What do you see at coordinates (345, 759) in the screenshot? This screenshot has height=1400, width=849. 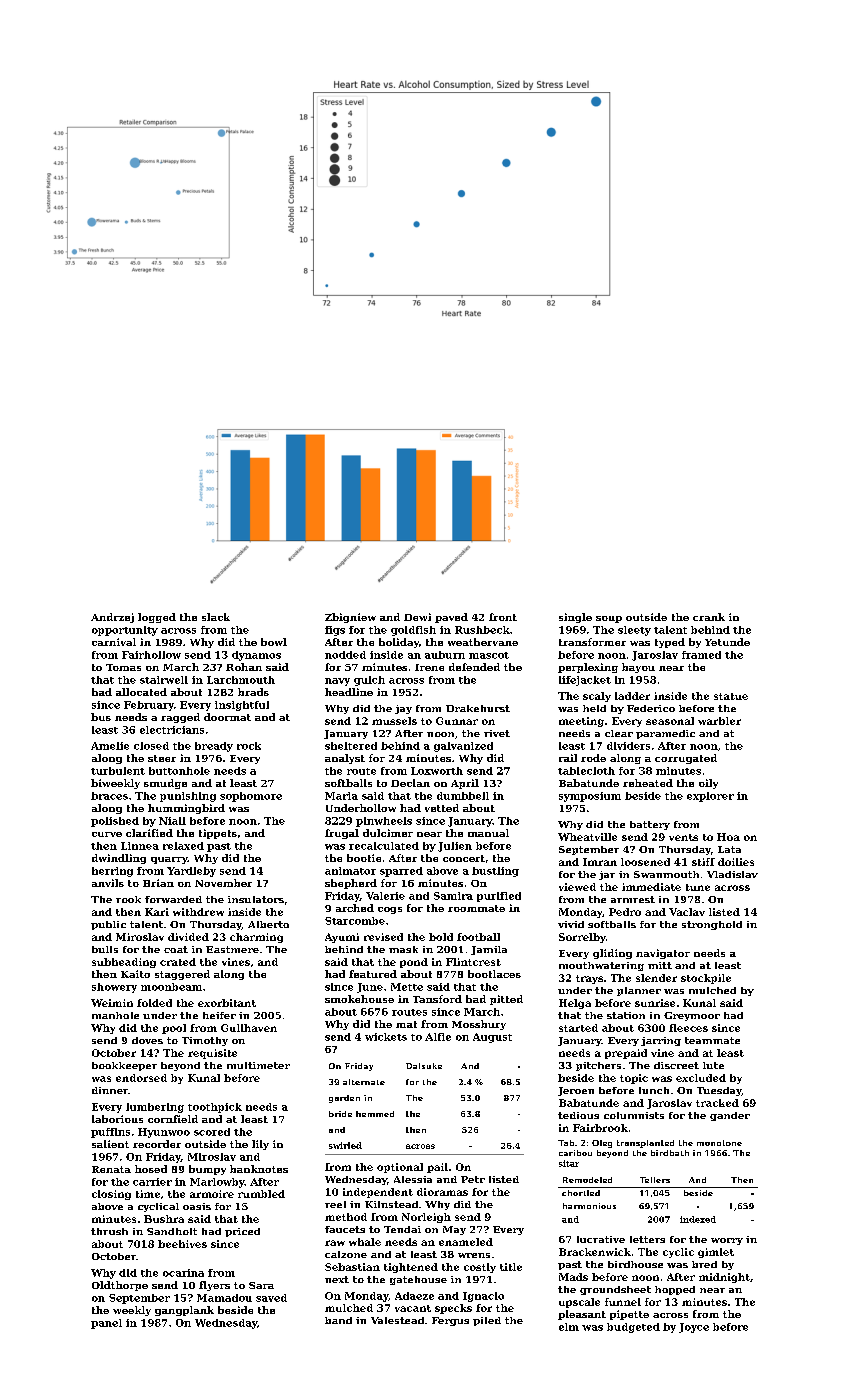 I see `analyst` at bounding box center [345, 759].
